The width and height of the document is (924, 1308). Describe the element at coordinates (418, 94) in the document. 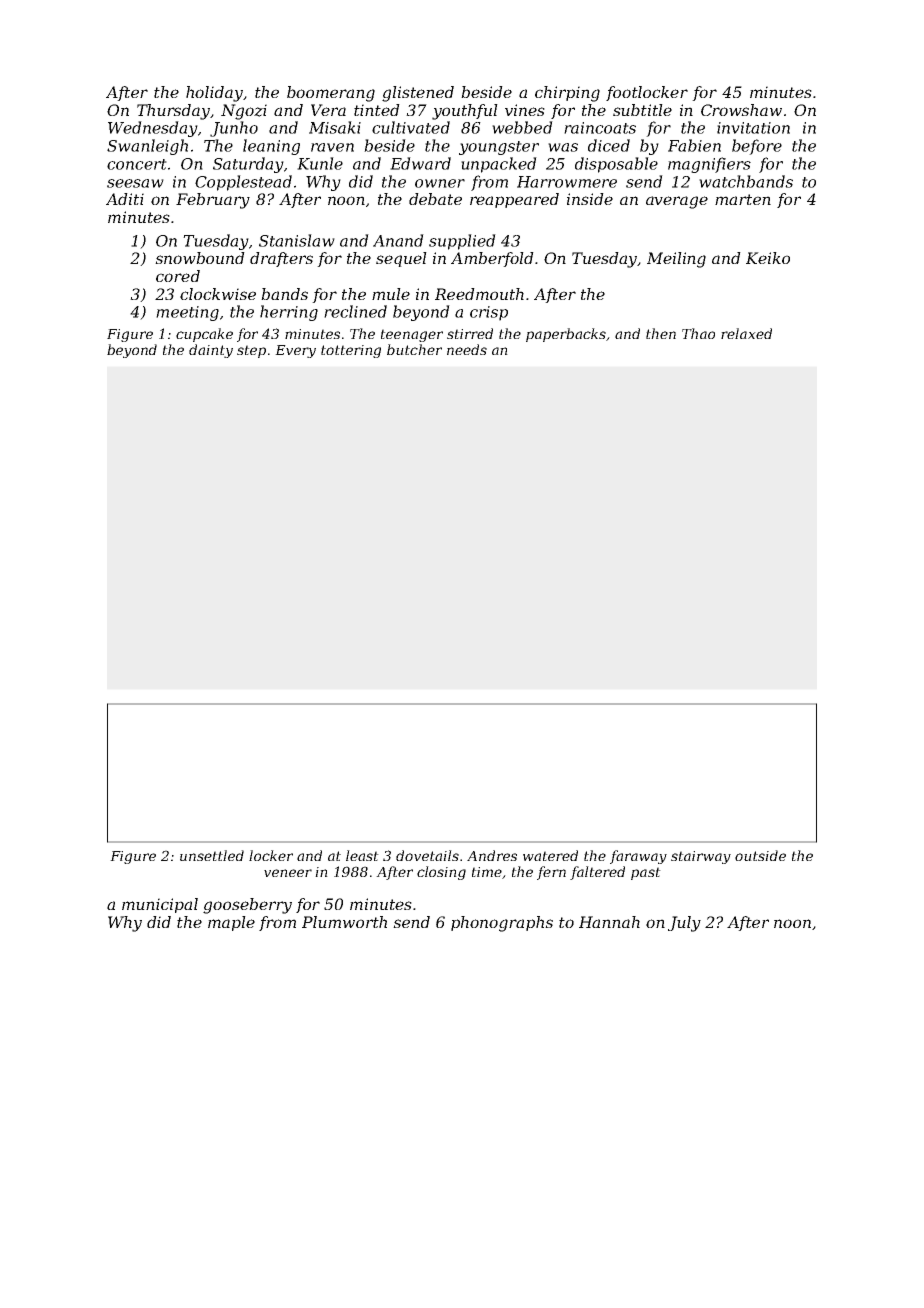

I see `glistened` at that location.
